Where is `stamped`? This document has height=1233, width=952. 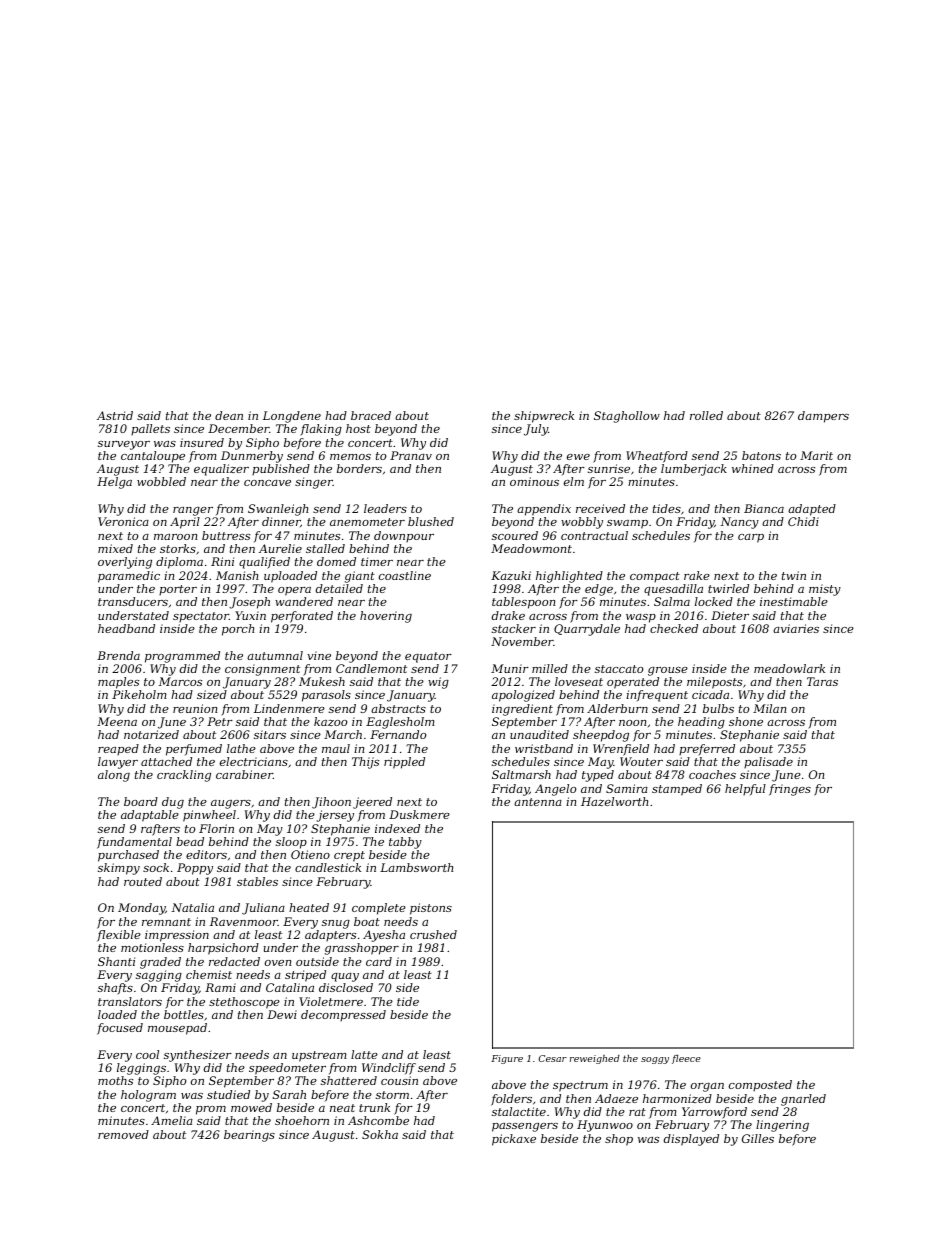
stamped is located at coordinates (677, 790).
